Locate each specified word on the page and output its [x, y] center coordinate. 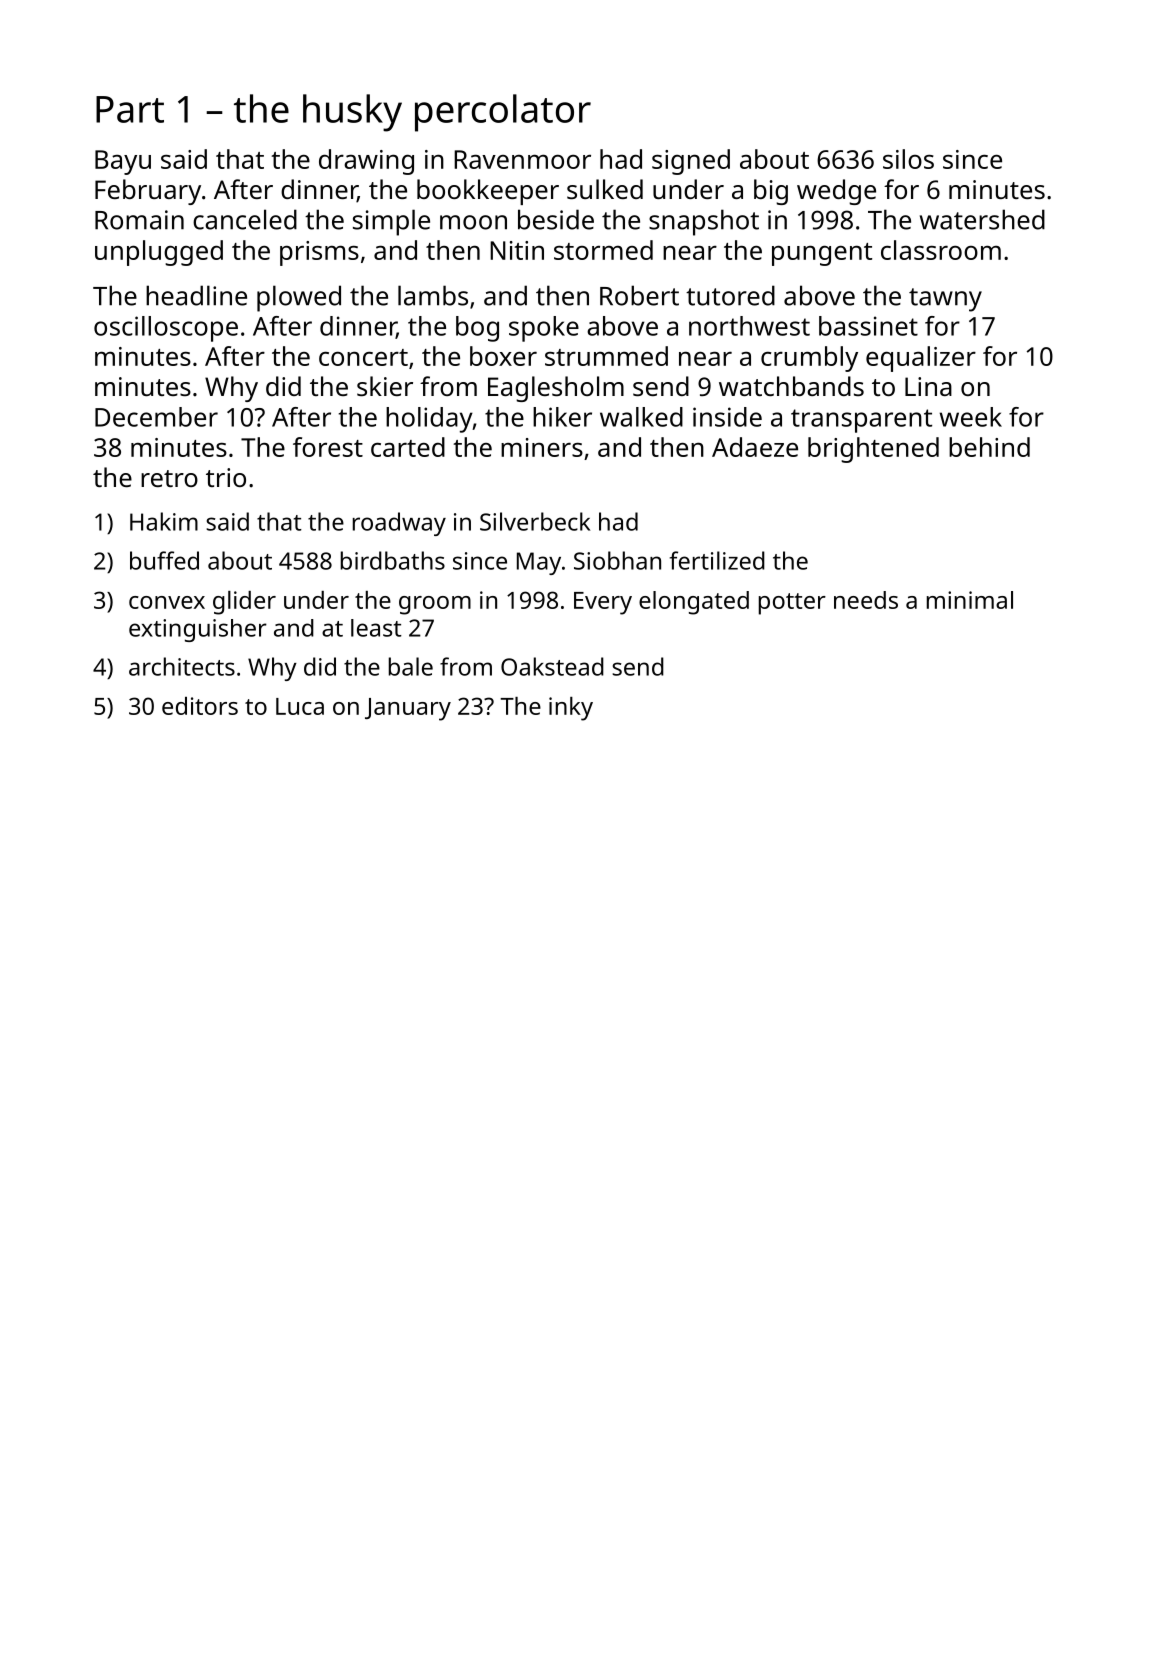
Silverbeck [535, 521]
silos [908, 159]
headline [196, 295]
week [970, 417]
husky [352, 113]
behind [989, 447]
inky [571, 709]
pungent [822, 254]
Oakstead [552, 666]
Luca [300, 706]
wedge [836, 192]
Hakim [164, 521]
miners [542, 447]
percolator [503, 113]
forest [328, 447]
